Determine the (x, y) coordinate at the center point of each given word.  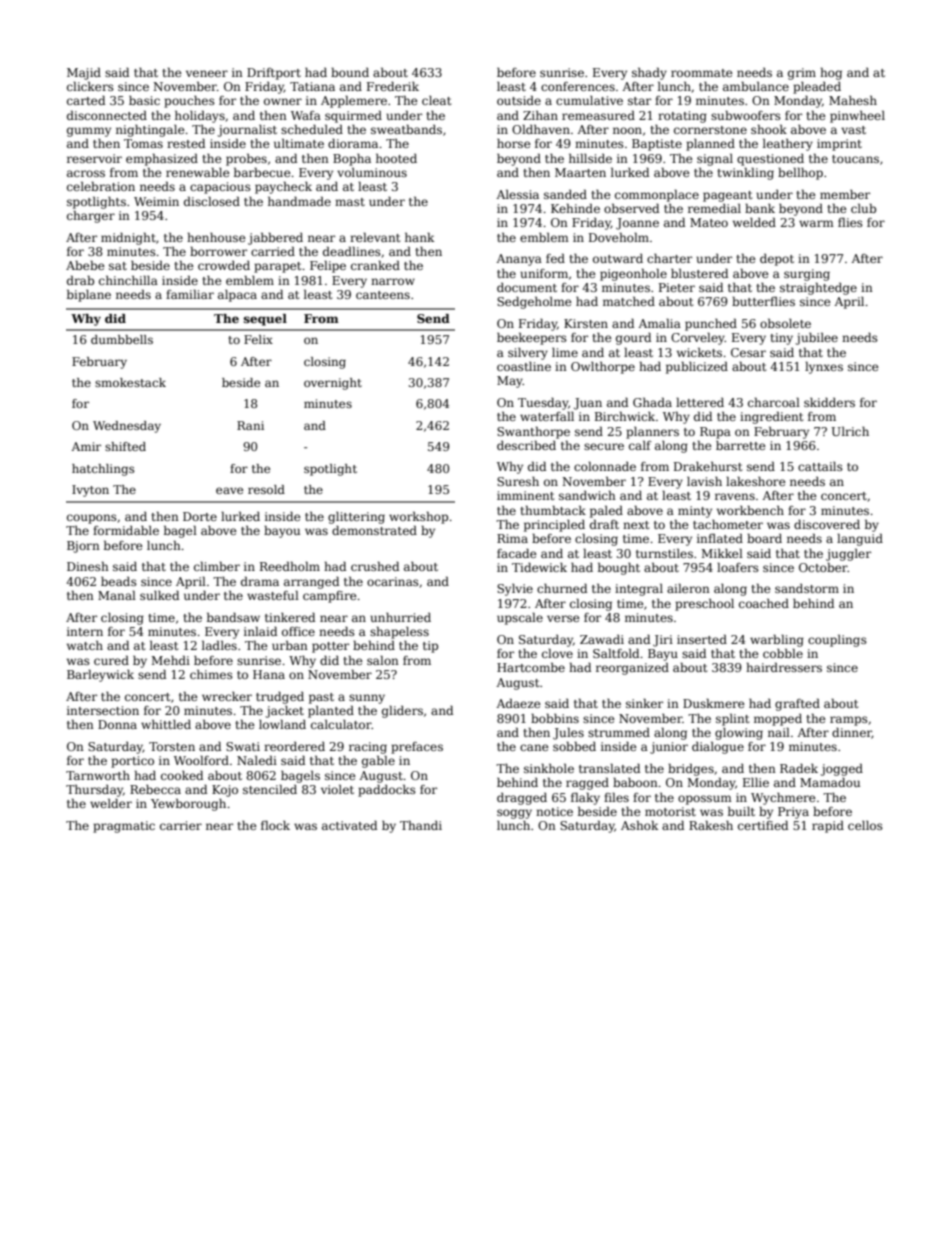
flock (275, 825)
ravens (735, 496)
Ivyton (90, 491)
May (510, 382)
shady (649, 73)
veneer (207, 73)
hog (831, 73)
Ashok (640, 825)
